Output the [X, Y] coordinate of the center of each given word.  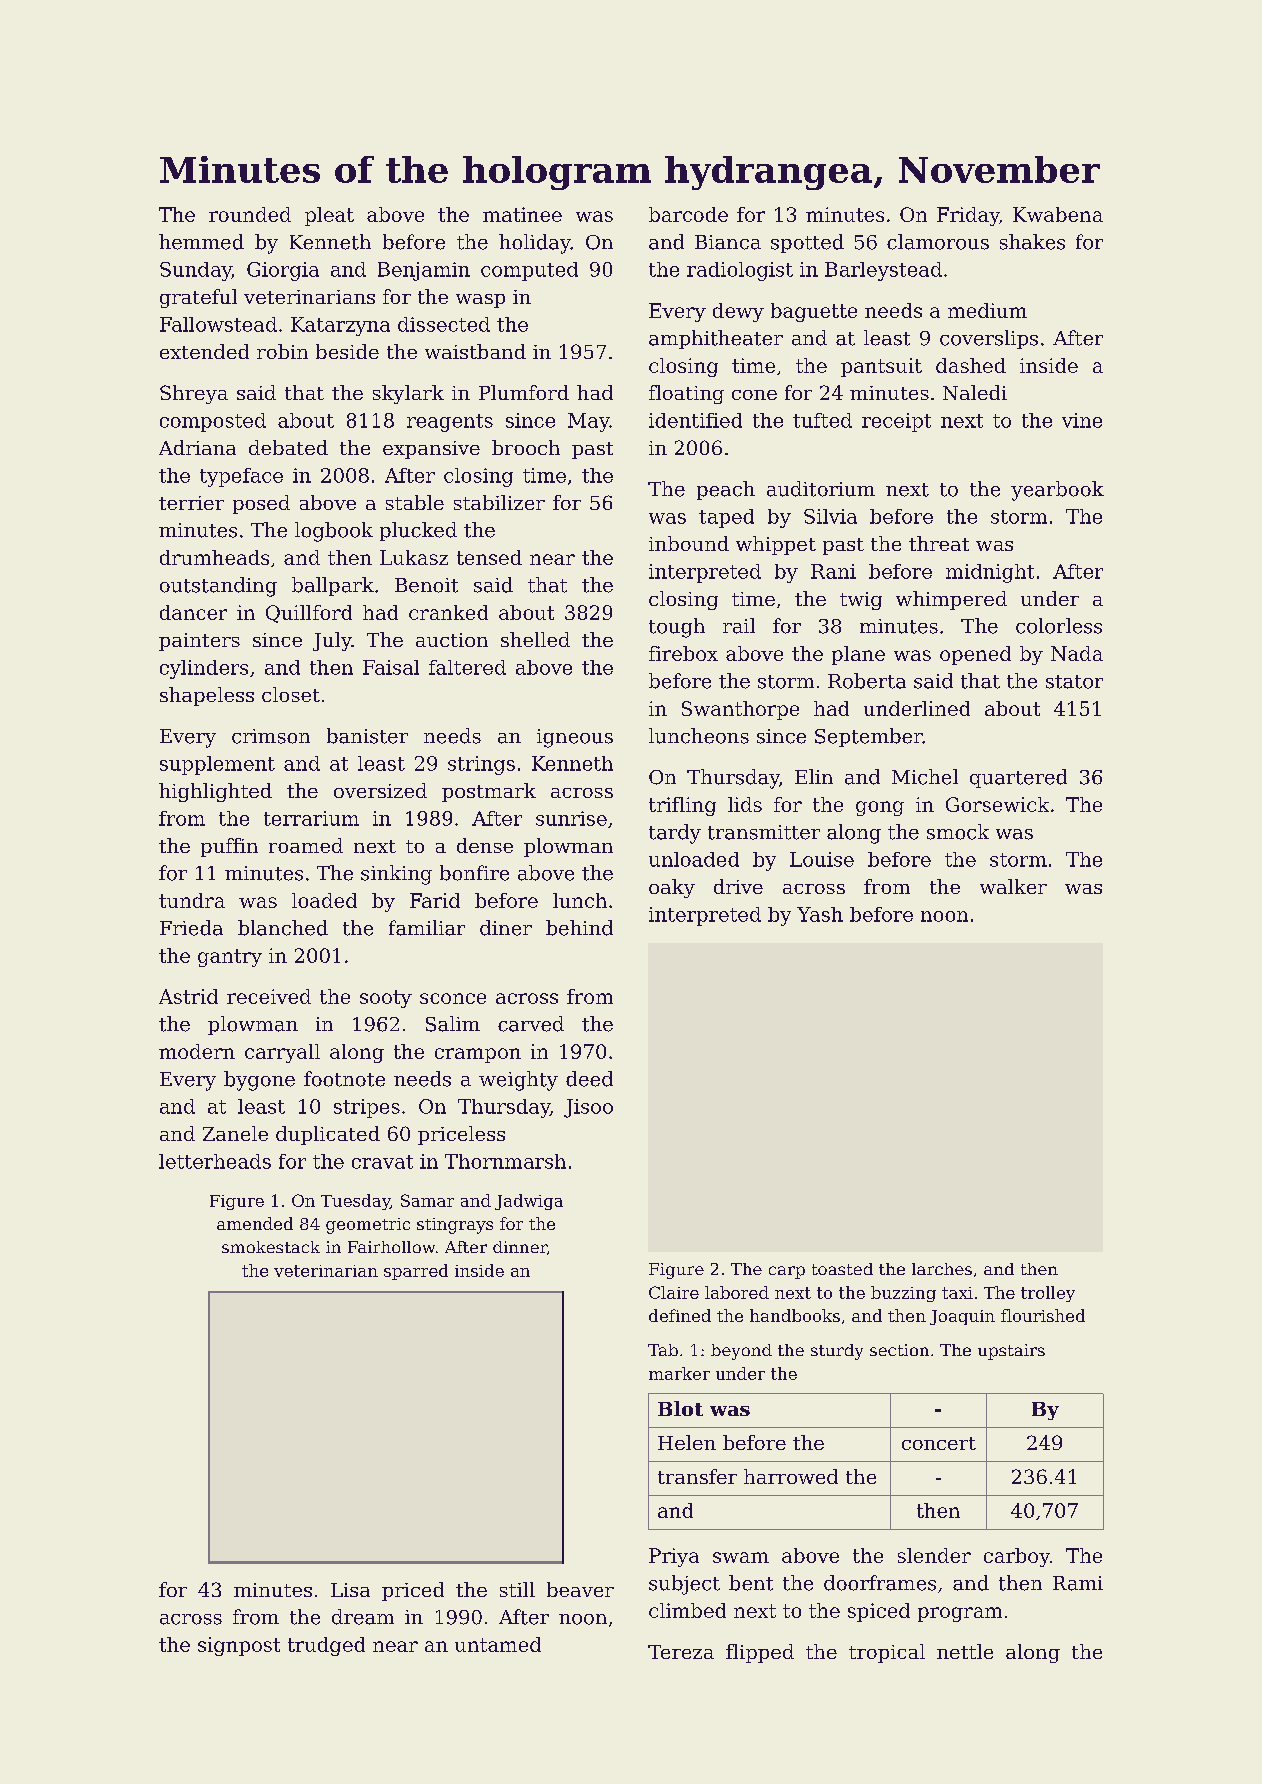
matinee [522, 214]
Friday [968, 216]
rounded [250, 214]
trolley [1048, 1294]
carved [531, 1024]
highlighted [215, 792]
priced [413, 1591]
